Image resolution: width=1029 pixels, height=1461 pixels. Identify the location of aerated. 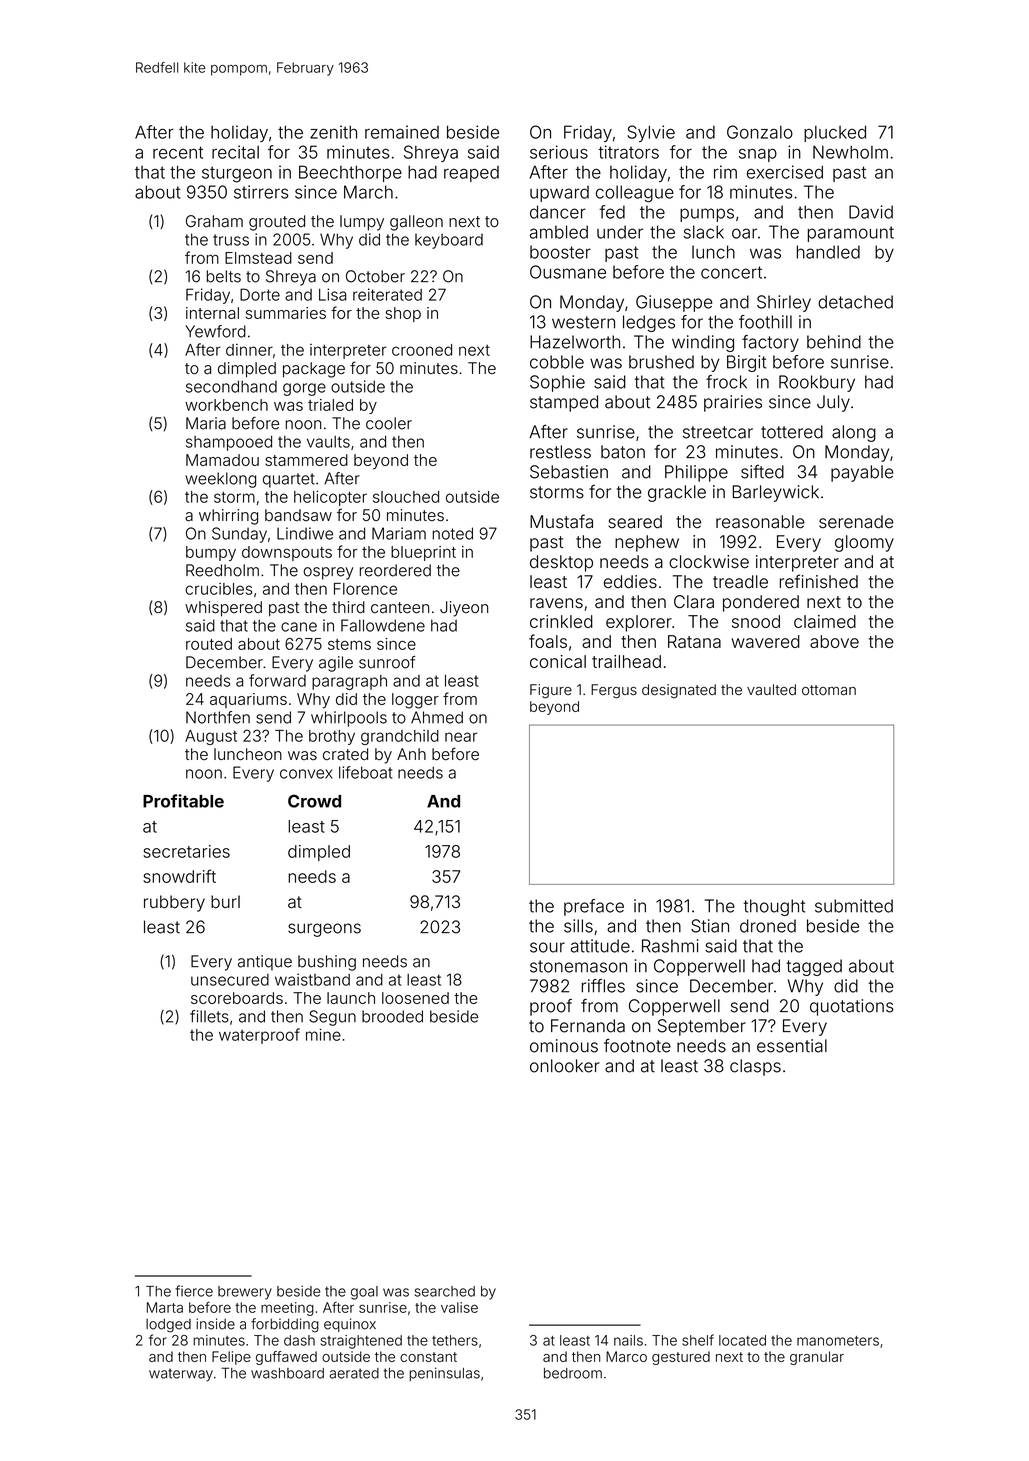
(354, 1373).
